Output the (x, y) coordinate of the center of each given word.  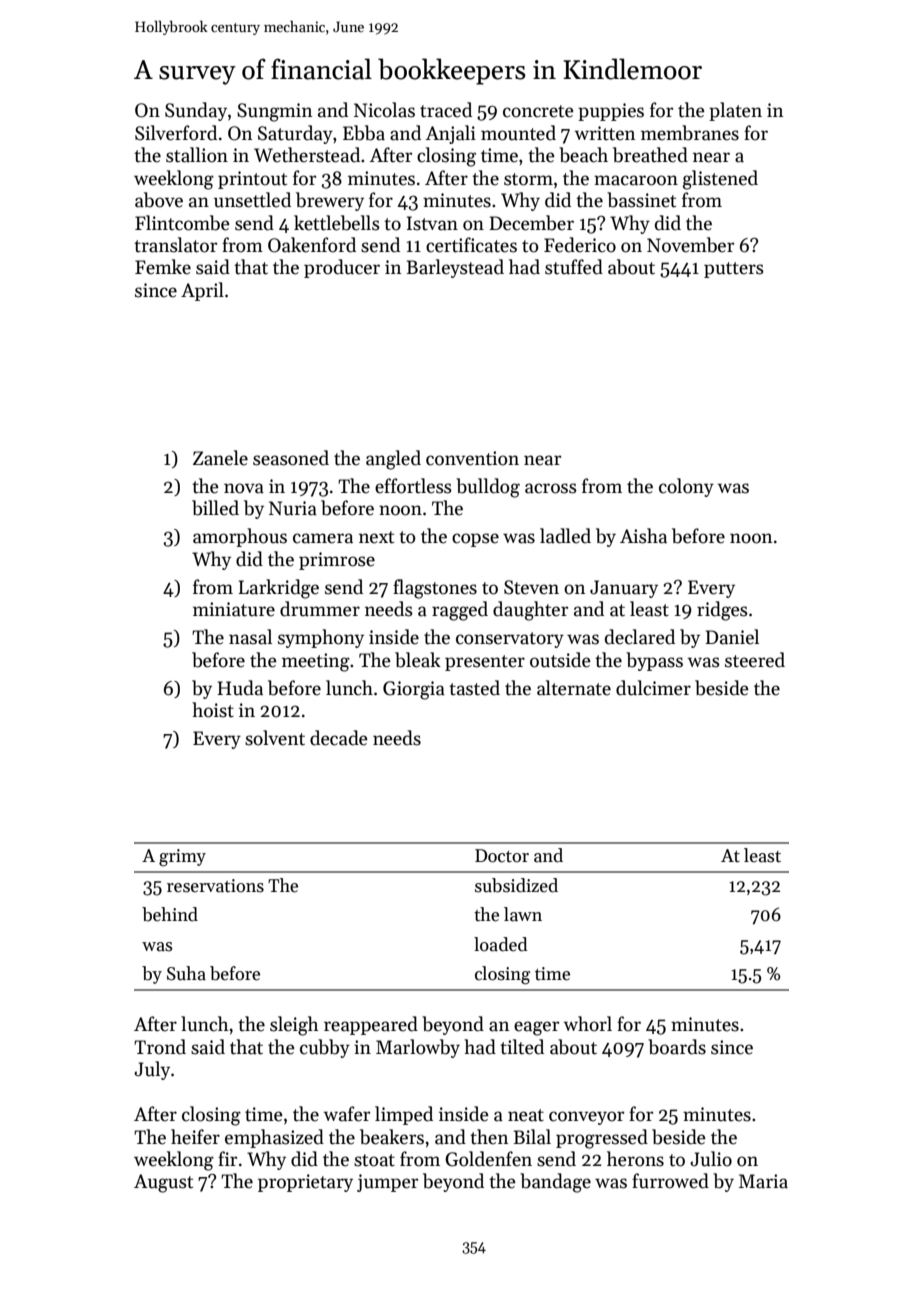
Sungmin (274, 112)
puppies (611, 112)
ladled (565, 536)
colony (686, 487)
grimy (182, 857)
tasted (474, 688)
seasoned (291, 458)
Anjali (451, 134)
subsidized (516, 885)
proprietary (305, 1183)
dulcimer (653, 688)
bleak (418, 660)
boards (677, 1047)
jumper (387, 1183)
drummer (320, 609)
